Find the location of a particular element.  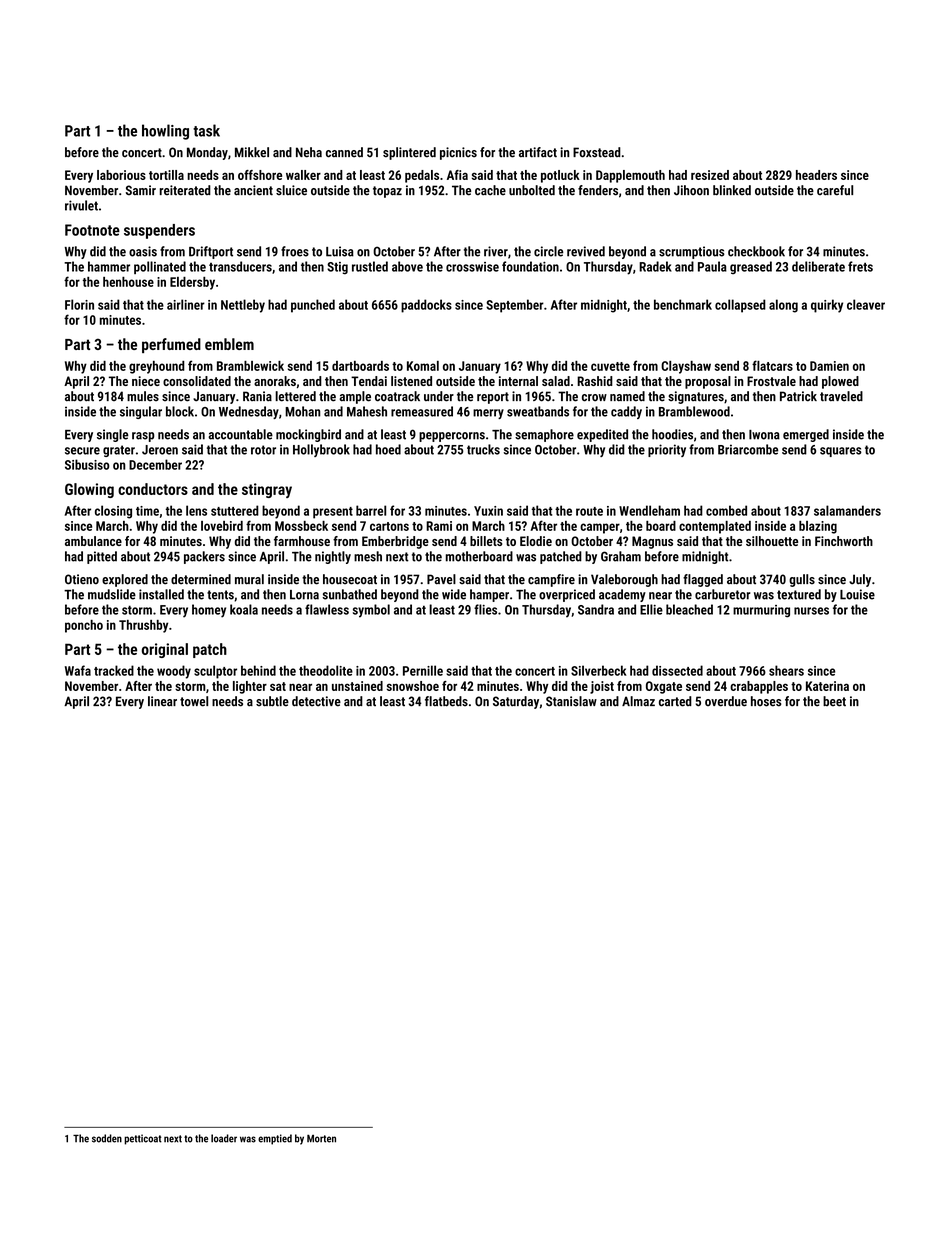

petticoat is located at coordinates (143, 1139).
